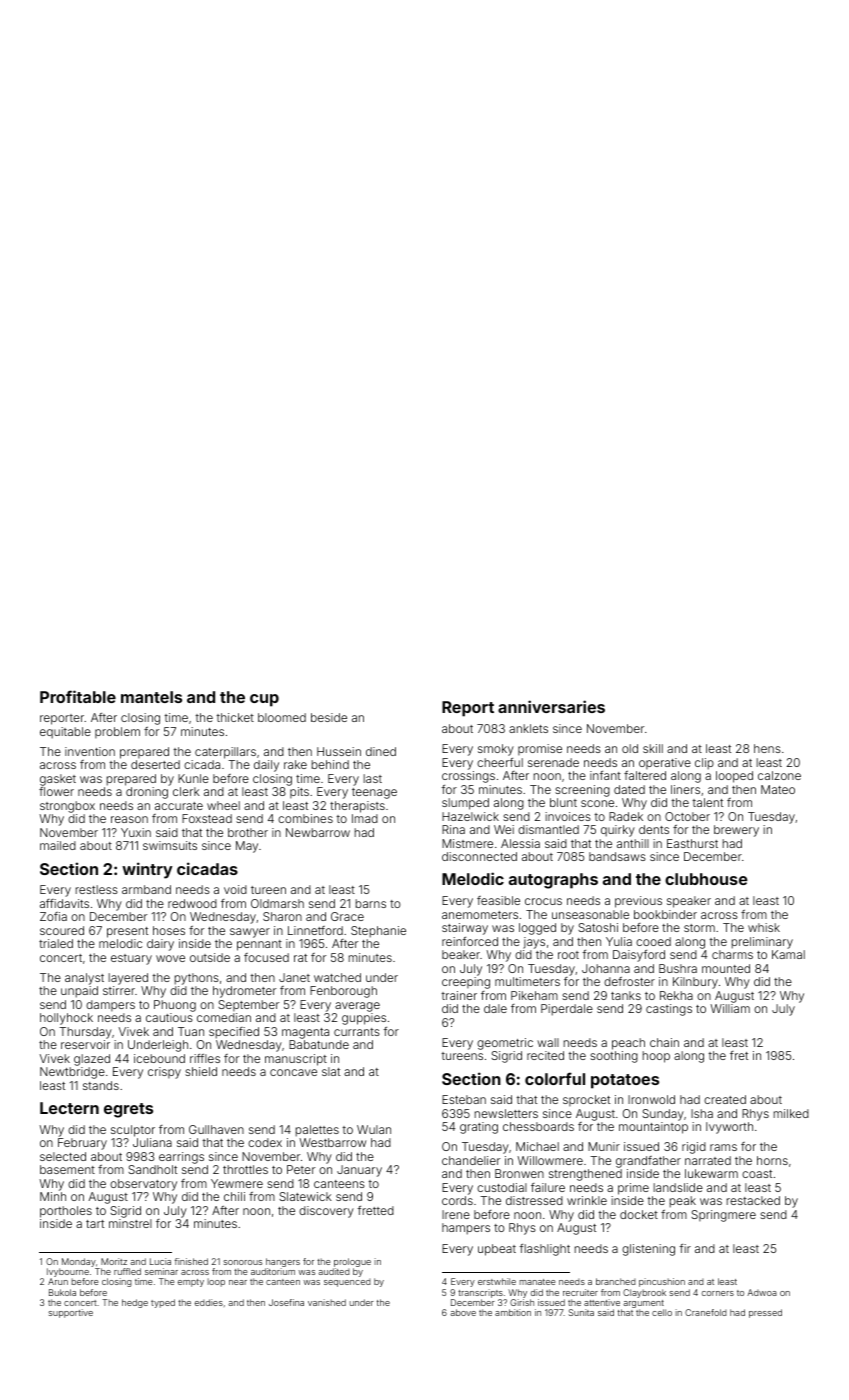 This image has width=849, height=1400. What do you see at coordinates (70, 1313) in the image?
I see `supportive` at bounding box center [70, 1313].
